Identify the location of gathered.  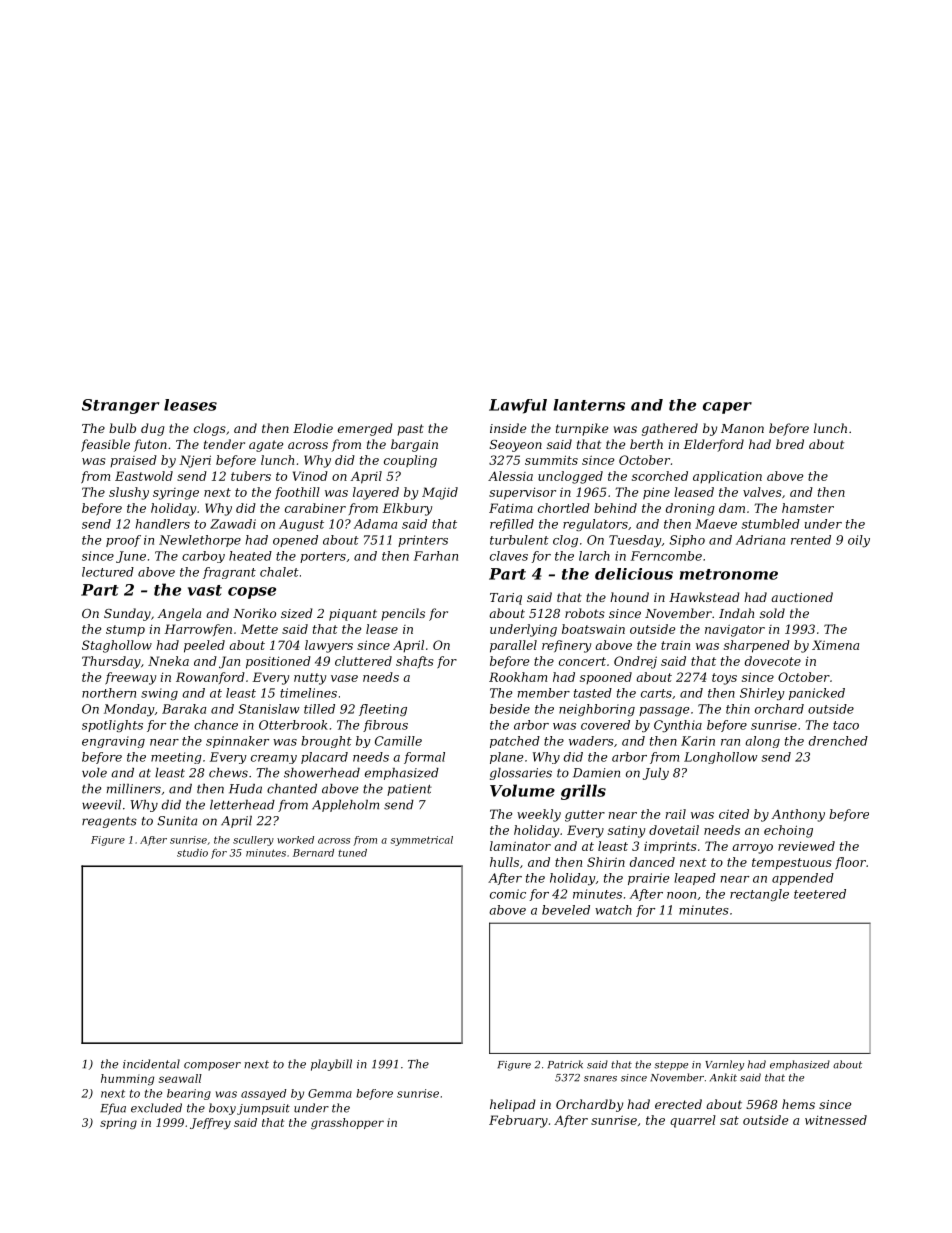
(670, 429).
